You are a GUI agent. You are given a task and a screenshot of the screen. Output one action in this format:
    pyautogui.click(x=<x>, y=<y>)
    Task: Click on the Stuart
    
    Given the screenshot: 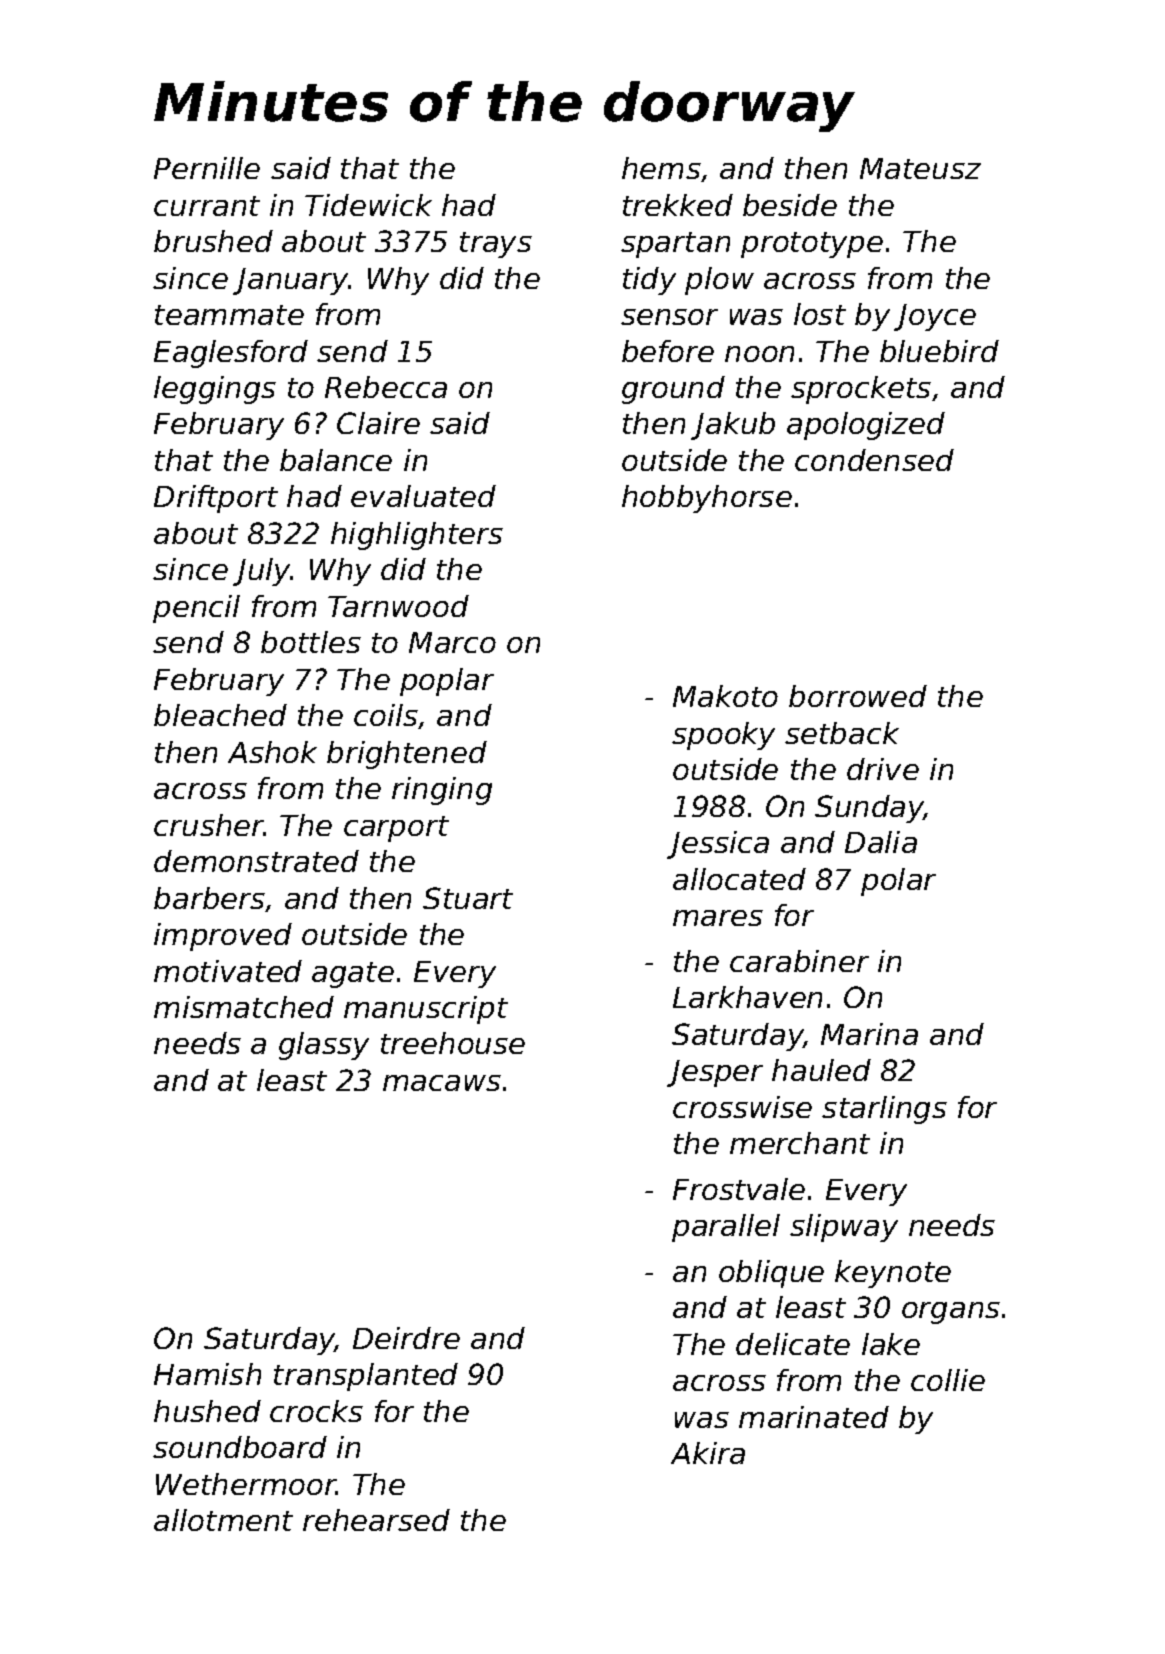 What is the action you would take?
    pyautogui.click(x=468, y=898)
